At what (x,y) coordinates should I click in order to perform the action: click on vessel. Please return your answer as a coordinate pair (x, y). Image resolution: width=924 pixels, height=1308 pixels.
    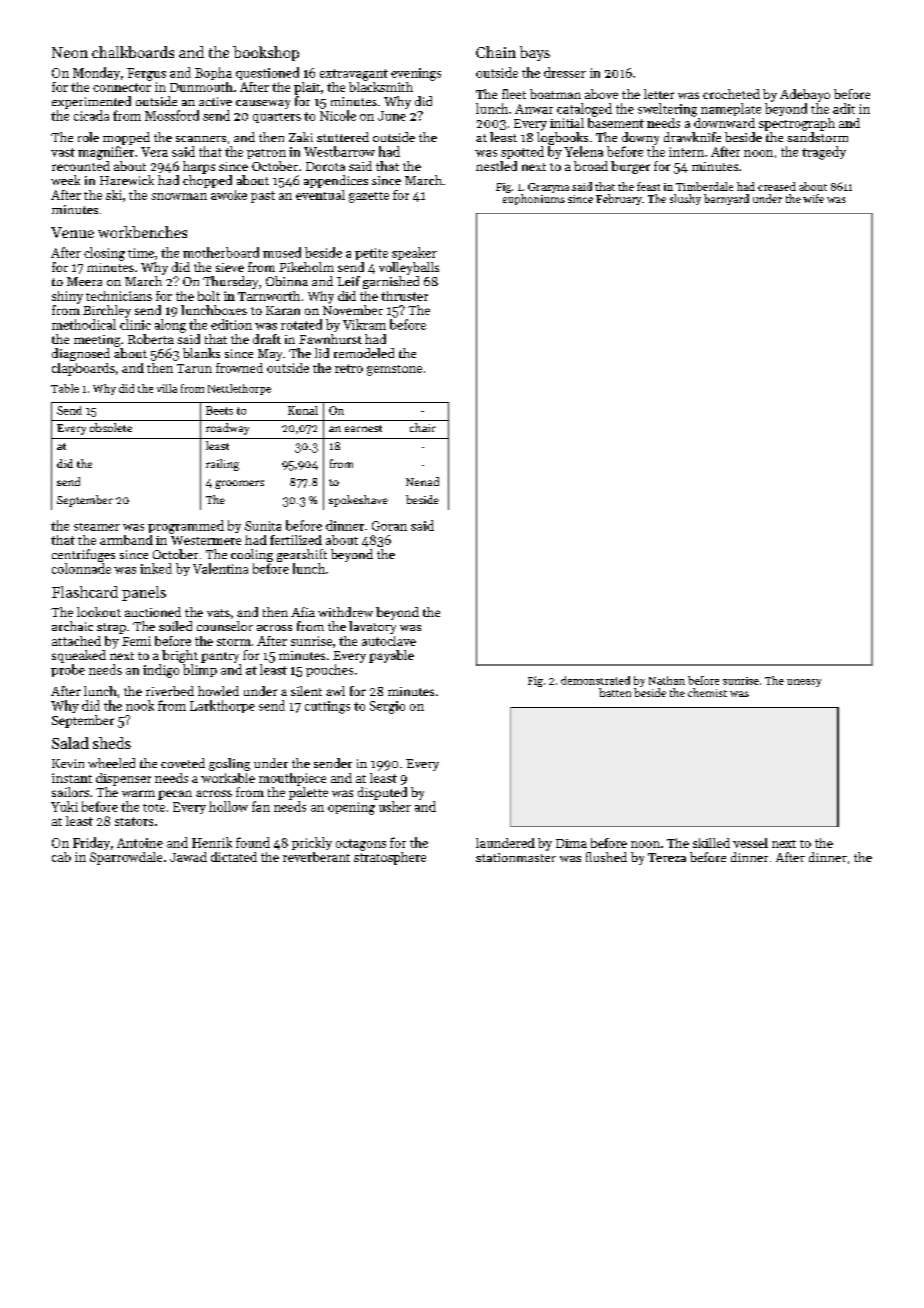
    Looking at the image, I should click on (750, 843).
